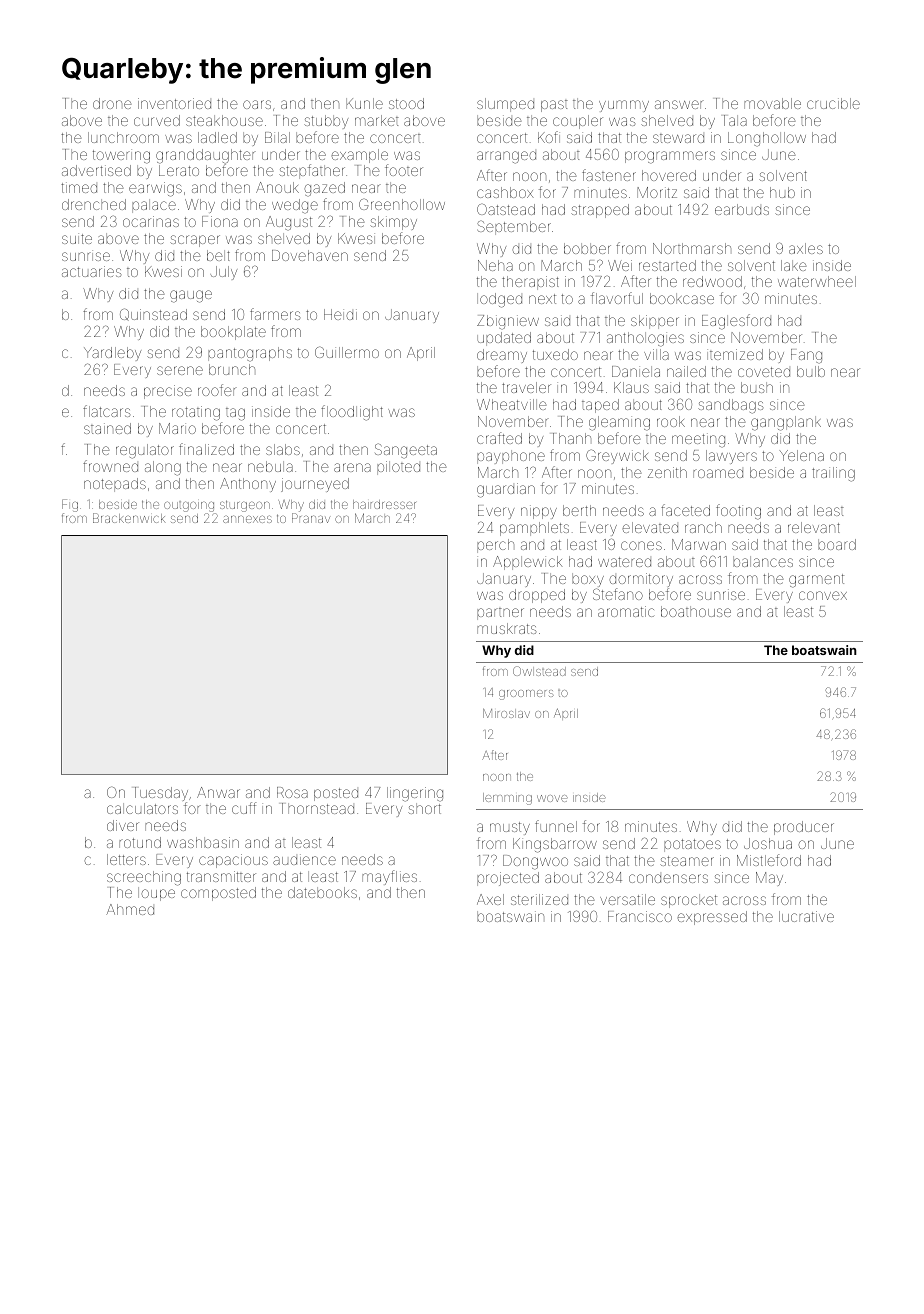 Image resolution: width=924 pixels, height=1314 pixels. I want to click on flavorful, so click(617, 298).
